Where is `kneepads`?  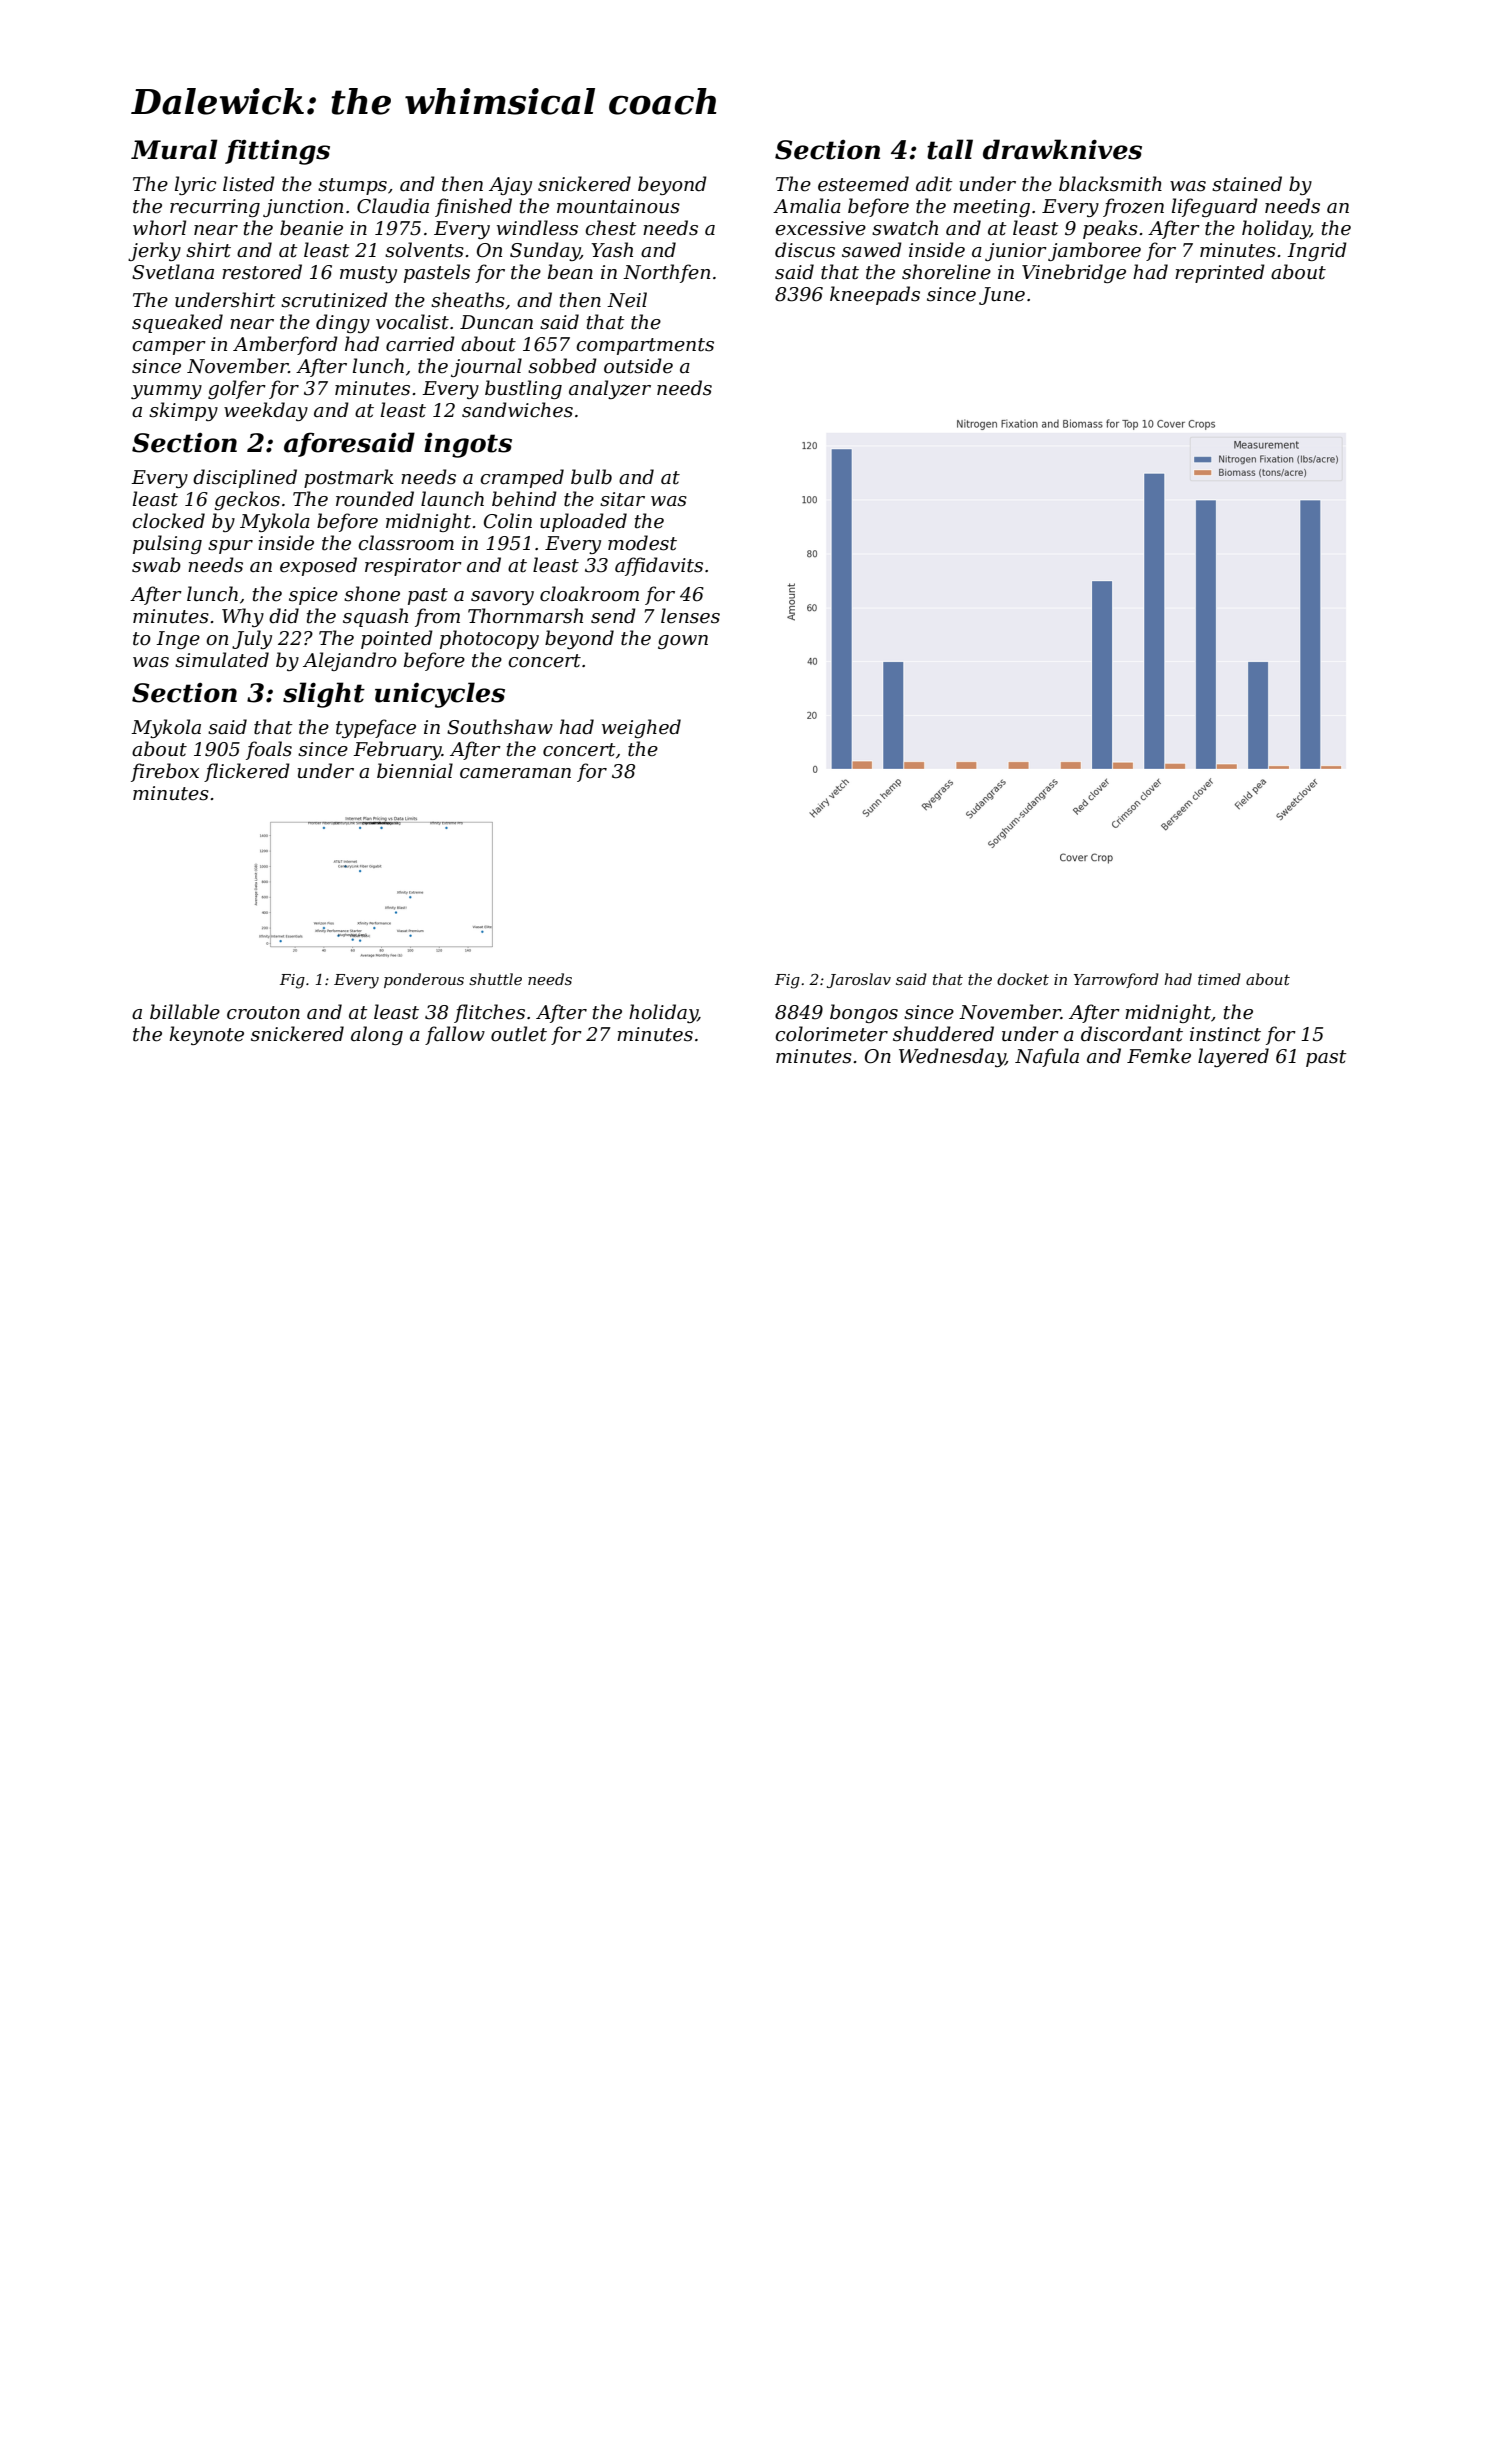 kneepads is located at coordinates (875, 295).
